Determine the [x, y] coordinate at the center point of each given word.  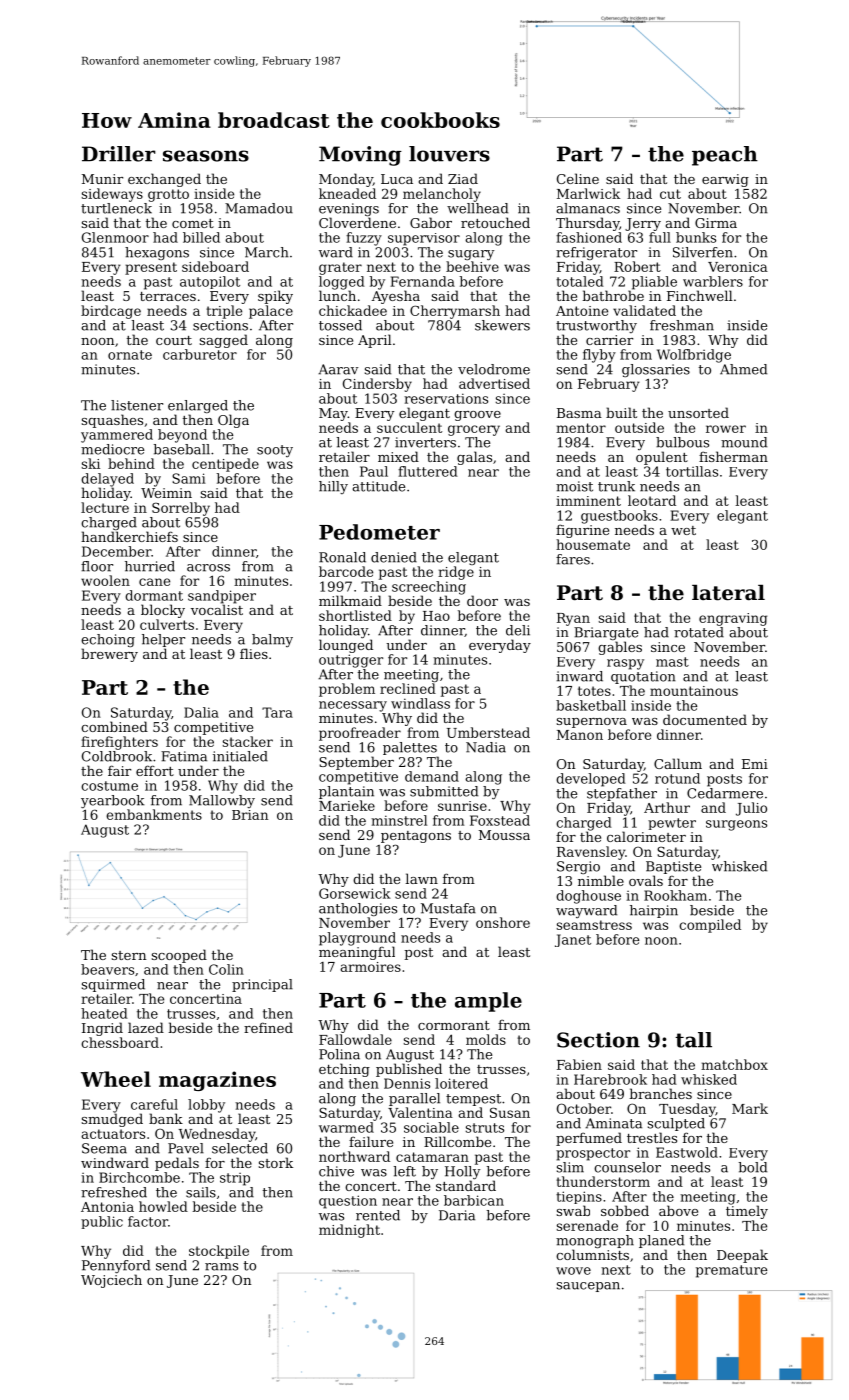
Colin [226, 969]
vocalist [217, 609]
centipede [225, 465]
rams [221, 1267]
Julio [751, 809]
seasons [206, 156]
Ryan [573, 619]
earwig [725, 180]
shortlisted [355, 615]
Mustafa [448, 908]
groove [477, 416]
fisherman [733, 456]
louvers [449, 154]
